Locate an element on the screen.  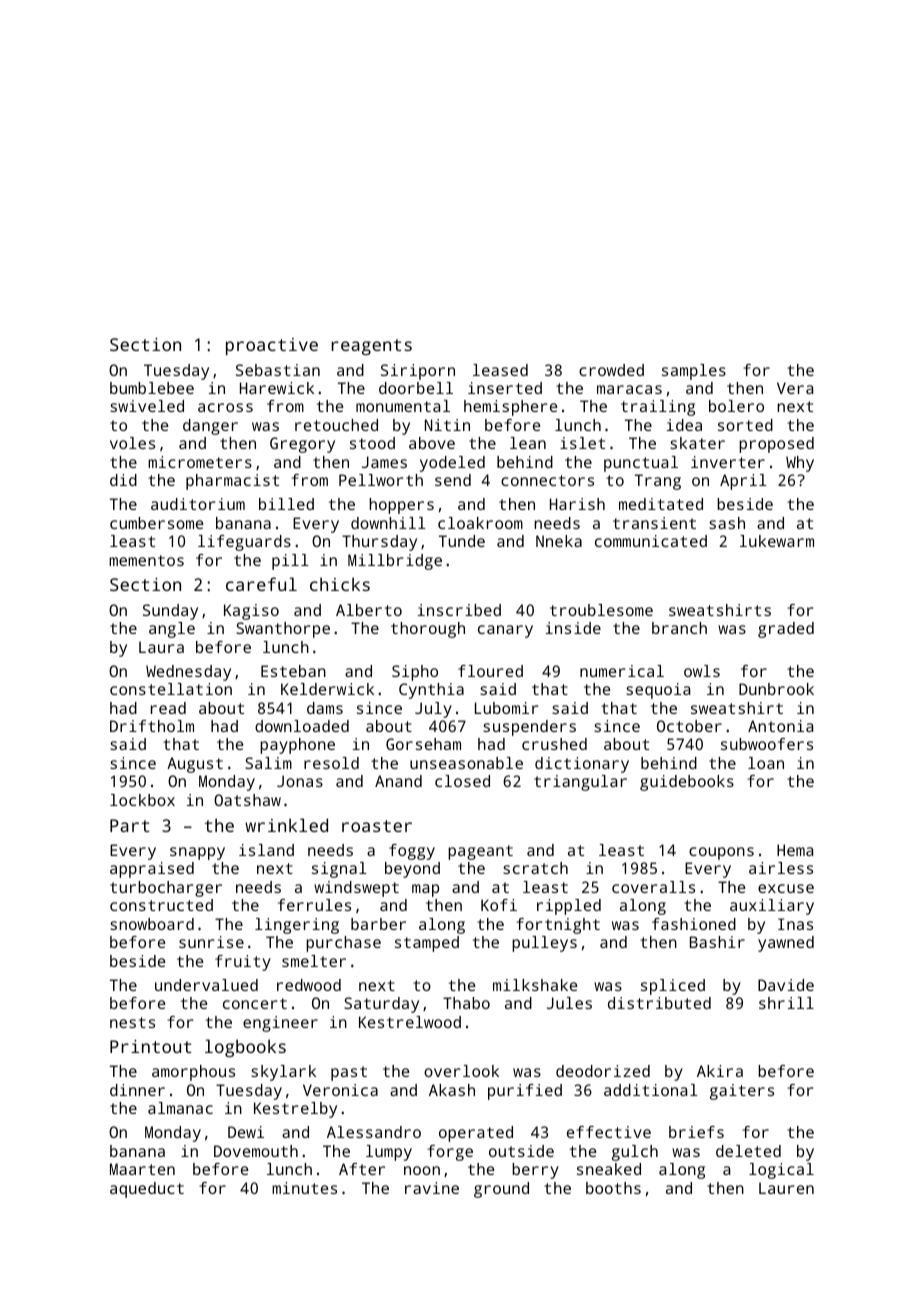
shrill is located at coordinates (786, 1003).
